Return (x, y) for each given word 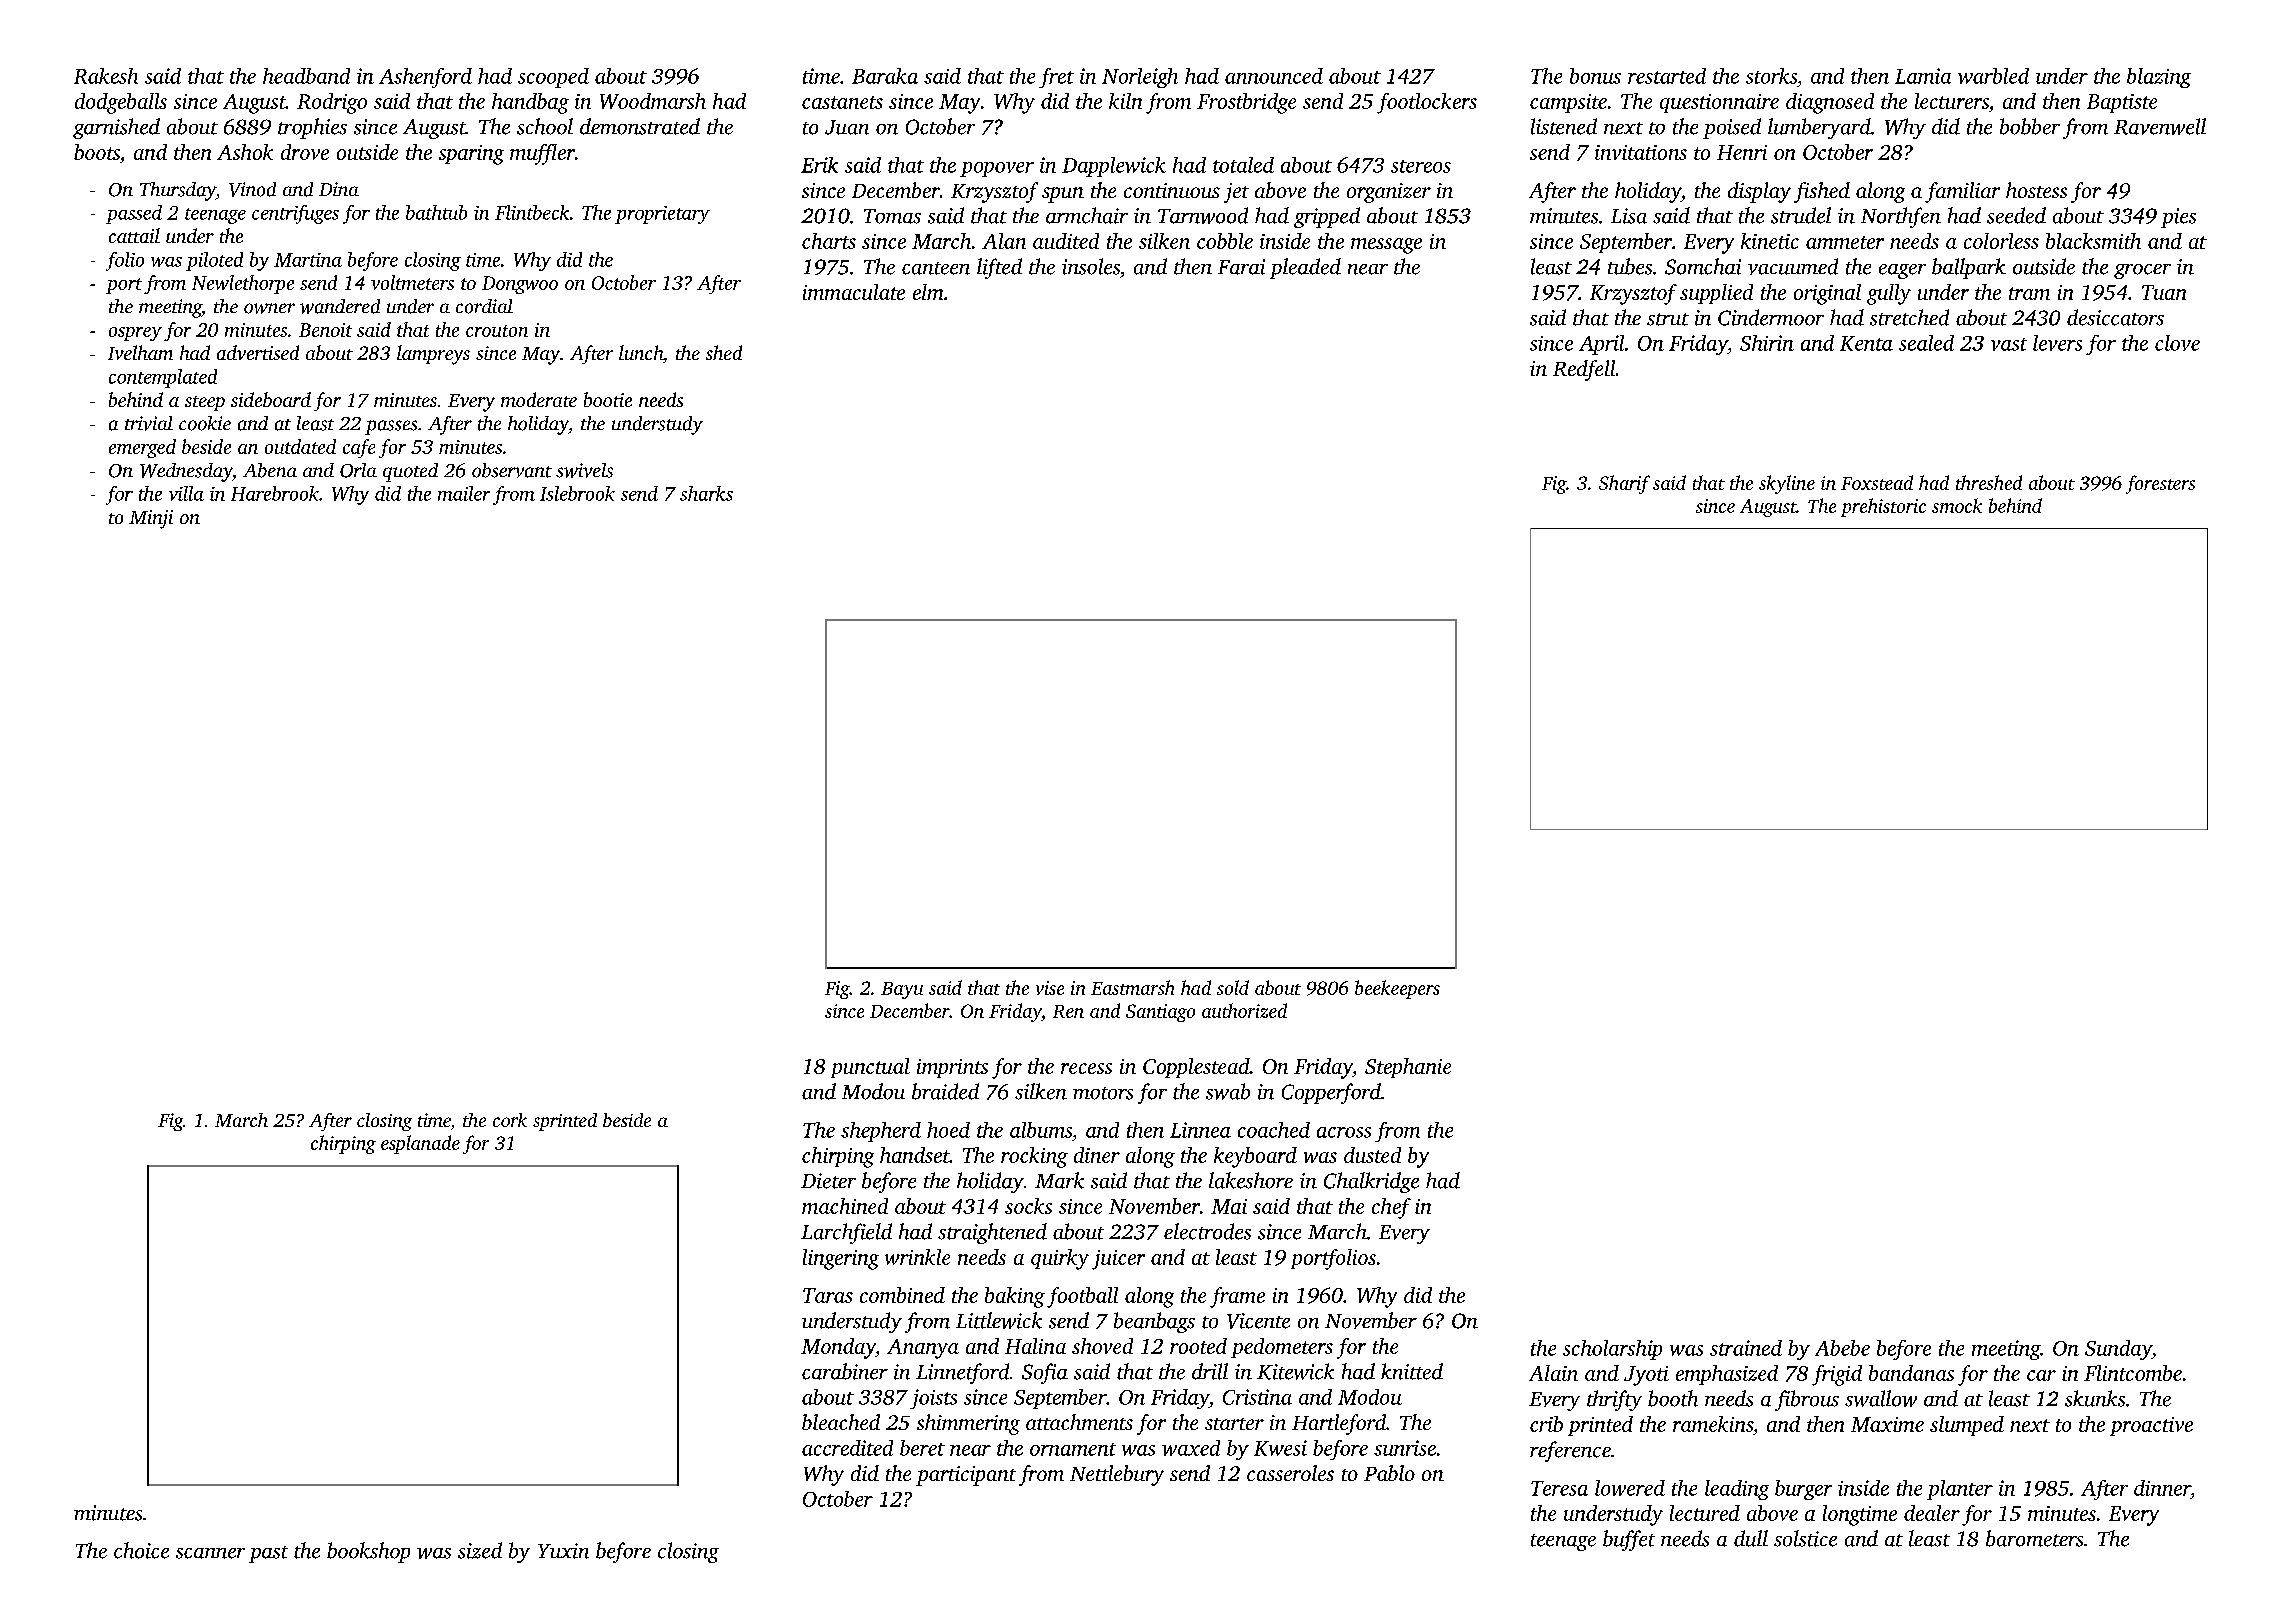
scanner (210, 1553)
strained (1746, 1348)
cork (510, 1120)
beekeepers (1397, 989)
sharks (706, 493)
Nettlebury (1117, 1475)
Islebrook (577, 493)
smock (1957, 505)
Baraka (885, 76)
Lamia (1923, 76)
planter (1960, 1490)
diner (1097, 1155)
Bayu (902, 990)
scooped (553, 78)
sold (1233, 987)
